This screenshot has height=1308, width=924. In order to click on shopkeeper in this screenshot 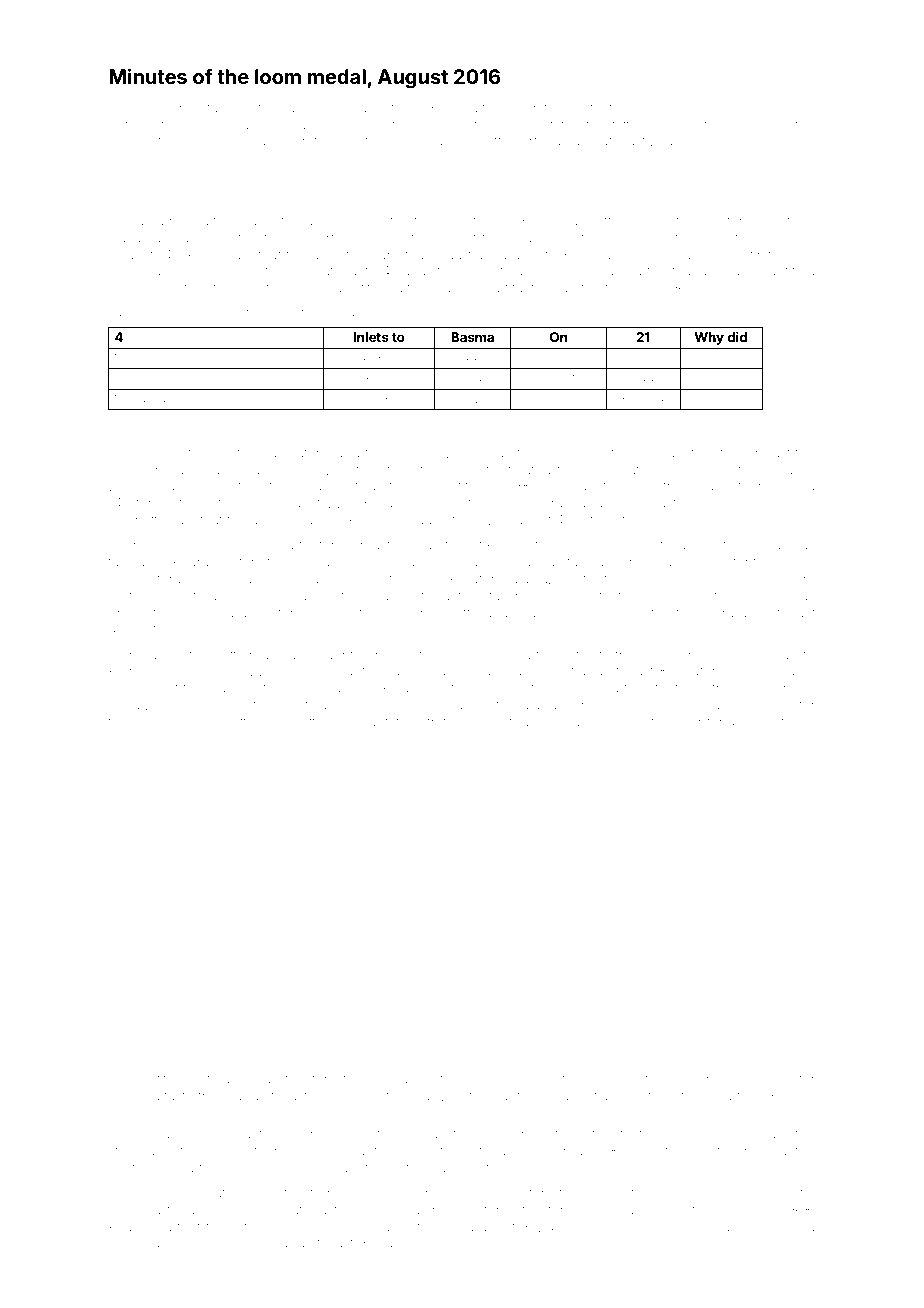, I will do `click(171, 723)`.
